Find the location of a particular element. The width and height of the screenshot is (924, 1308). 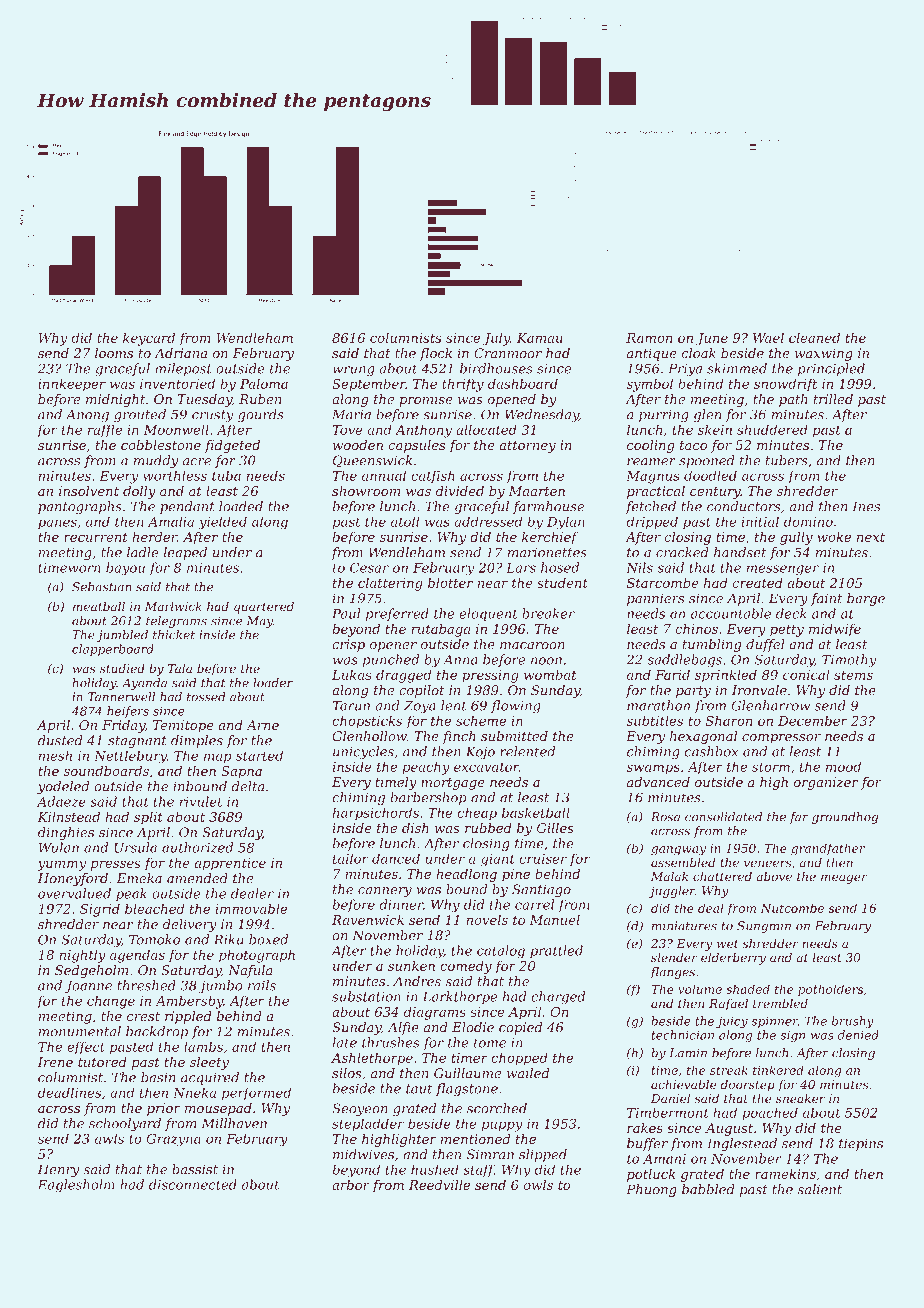

awls is located at coordinates (109, 1138).
